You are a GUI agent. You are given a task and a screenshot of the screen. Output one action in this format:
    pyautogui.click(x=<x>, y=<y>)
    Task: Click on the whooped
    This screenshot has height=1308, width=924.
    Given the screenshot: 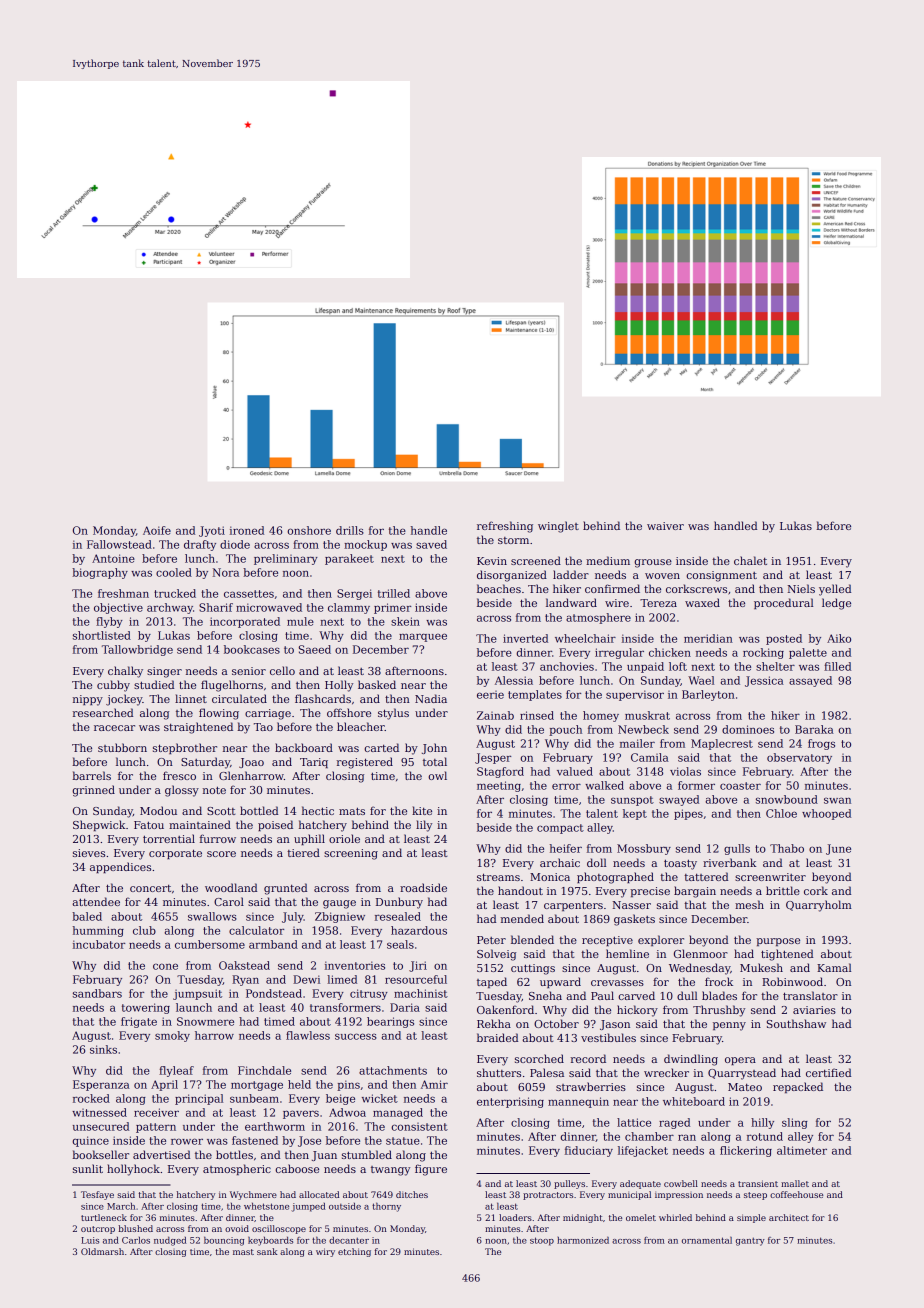 What is the action you would take?
    pyautogui.click(x=826, y=814)
